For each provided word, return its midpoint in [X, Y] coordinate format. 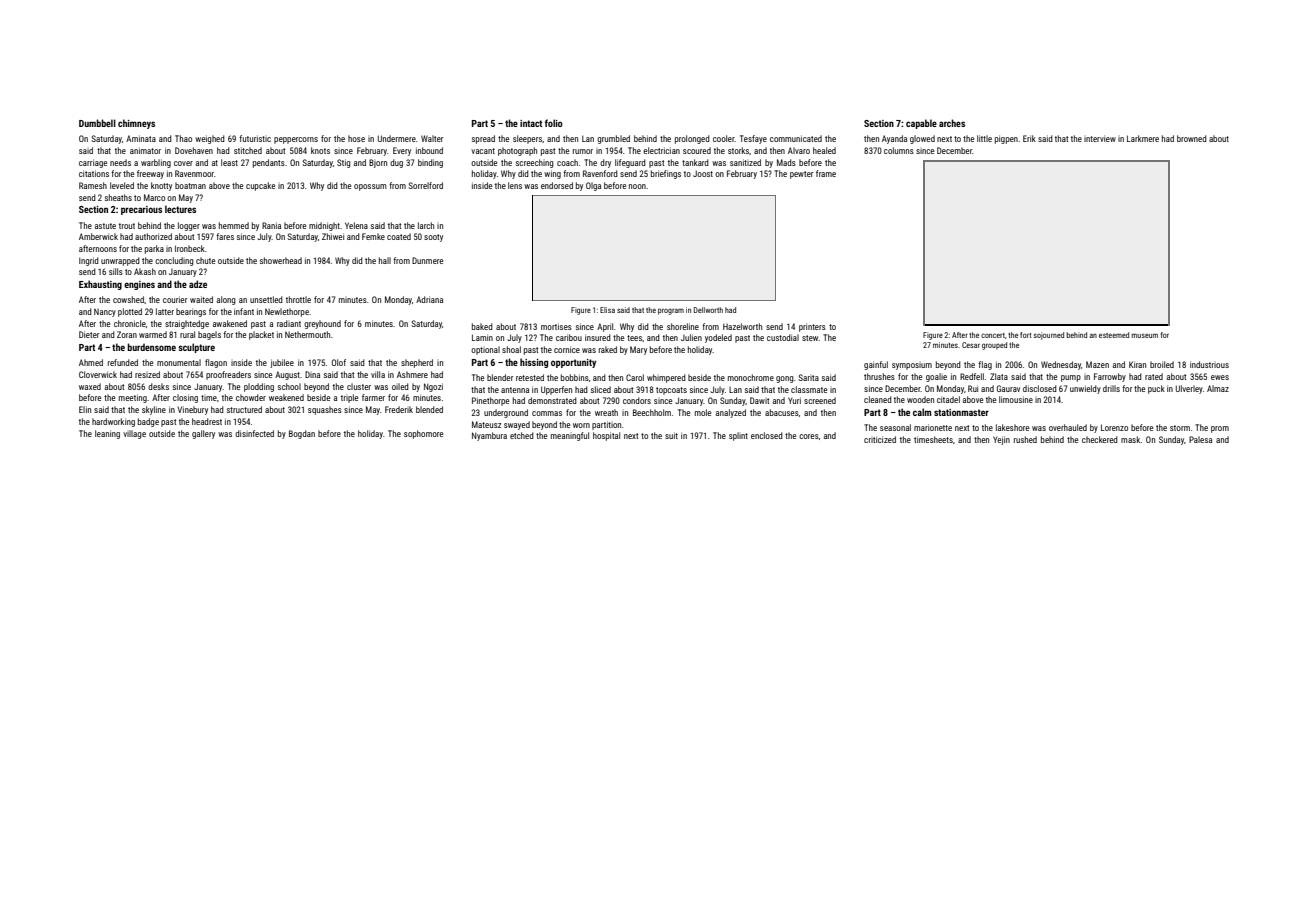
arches [952, 123]
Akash [145, 271]
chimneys [136, 124]
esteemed [1114, 335]
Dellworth [708, 310]
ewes [1220, 377]
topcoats [671, 391]
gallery [203, 434]
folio [554, 123]
